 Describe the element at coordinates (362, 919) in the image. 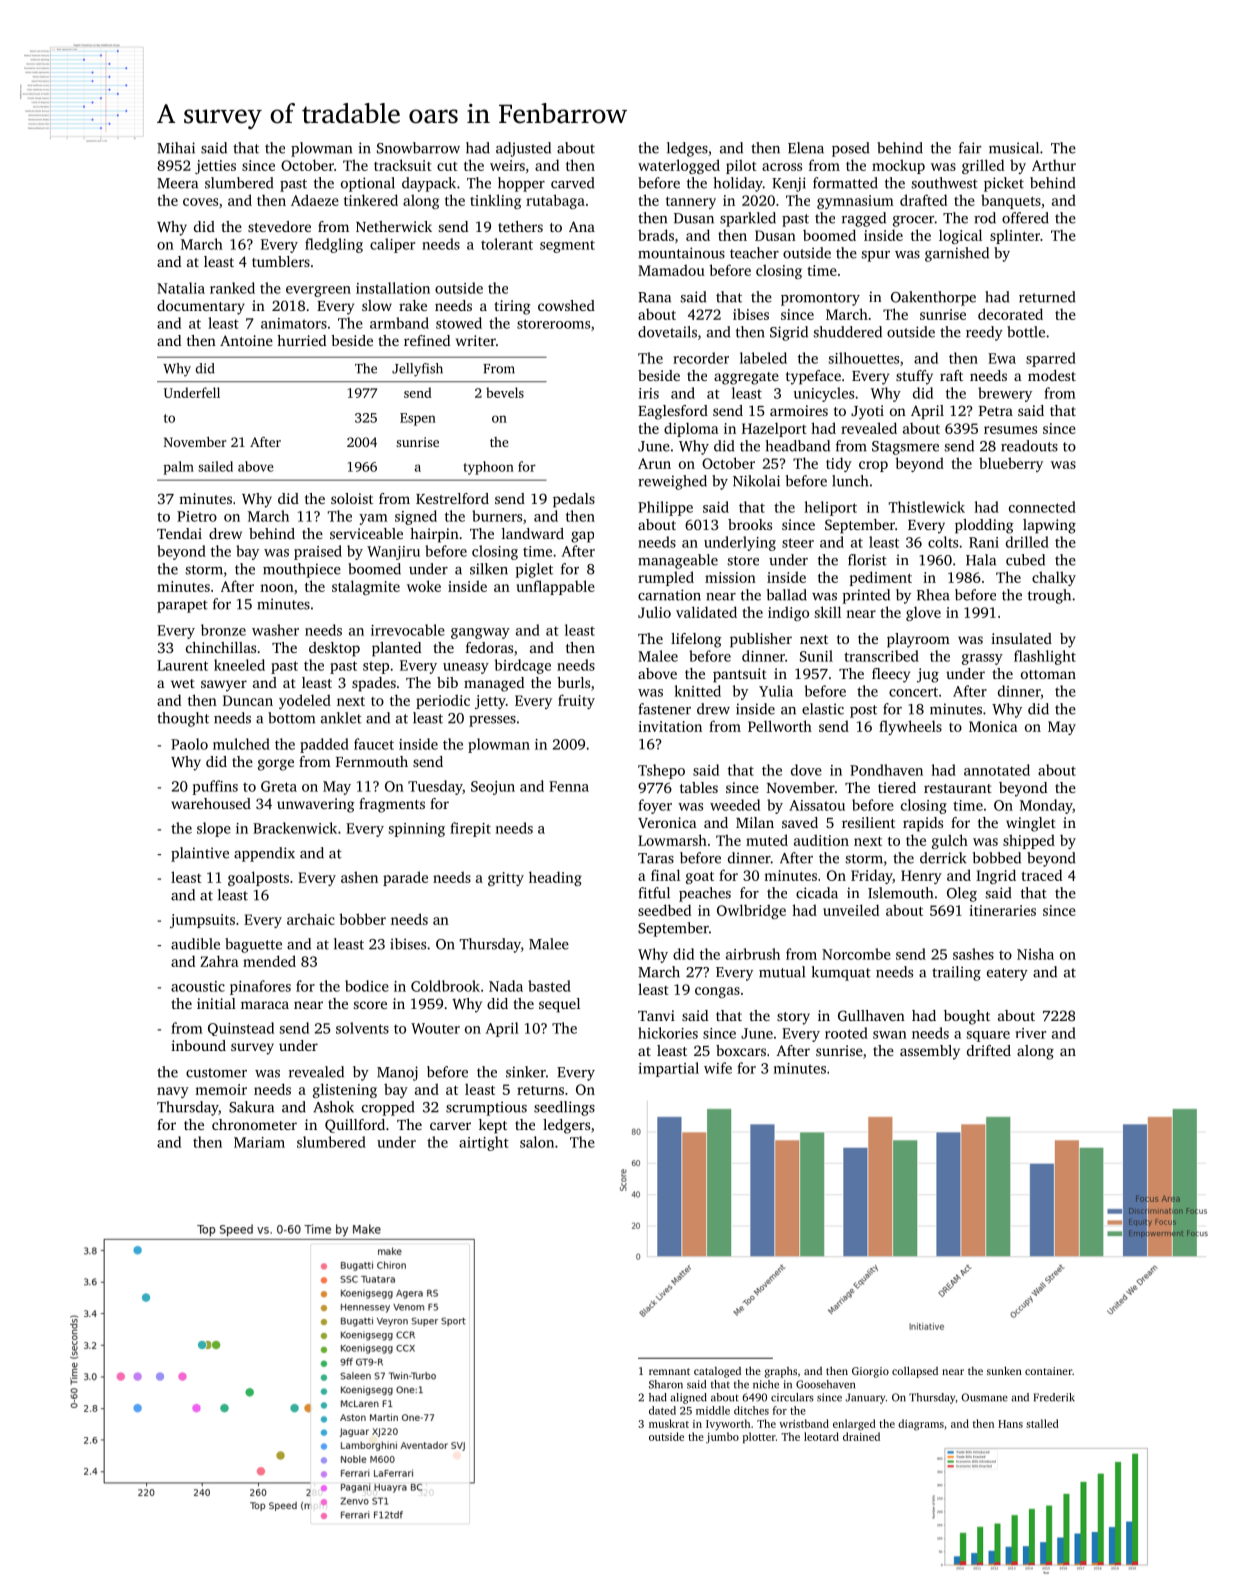

I see `bobber` at that location.
